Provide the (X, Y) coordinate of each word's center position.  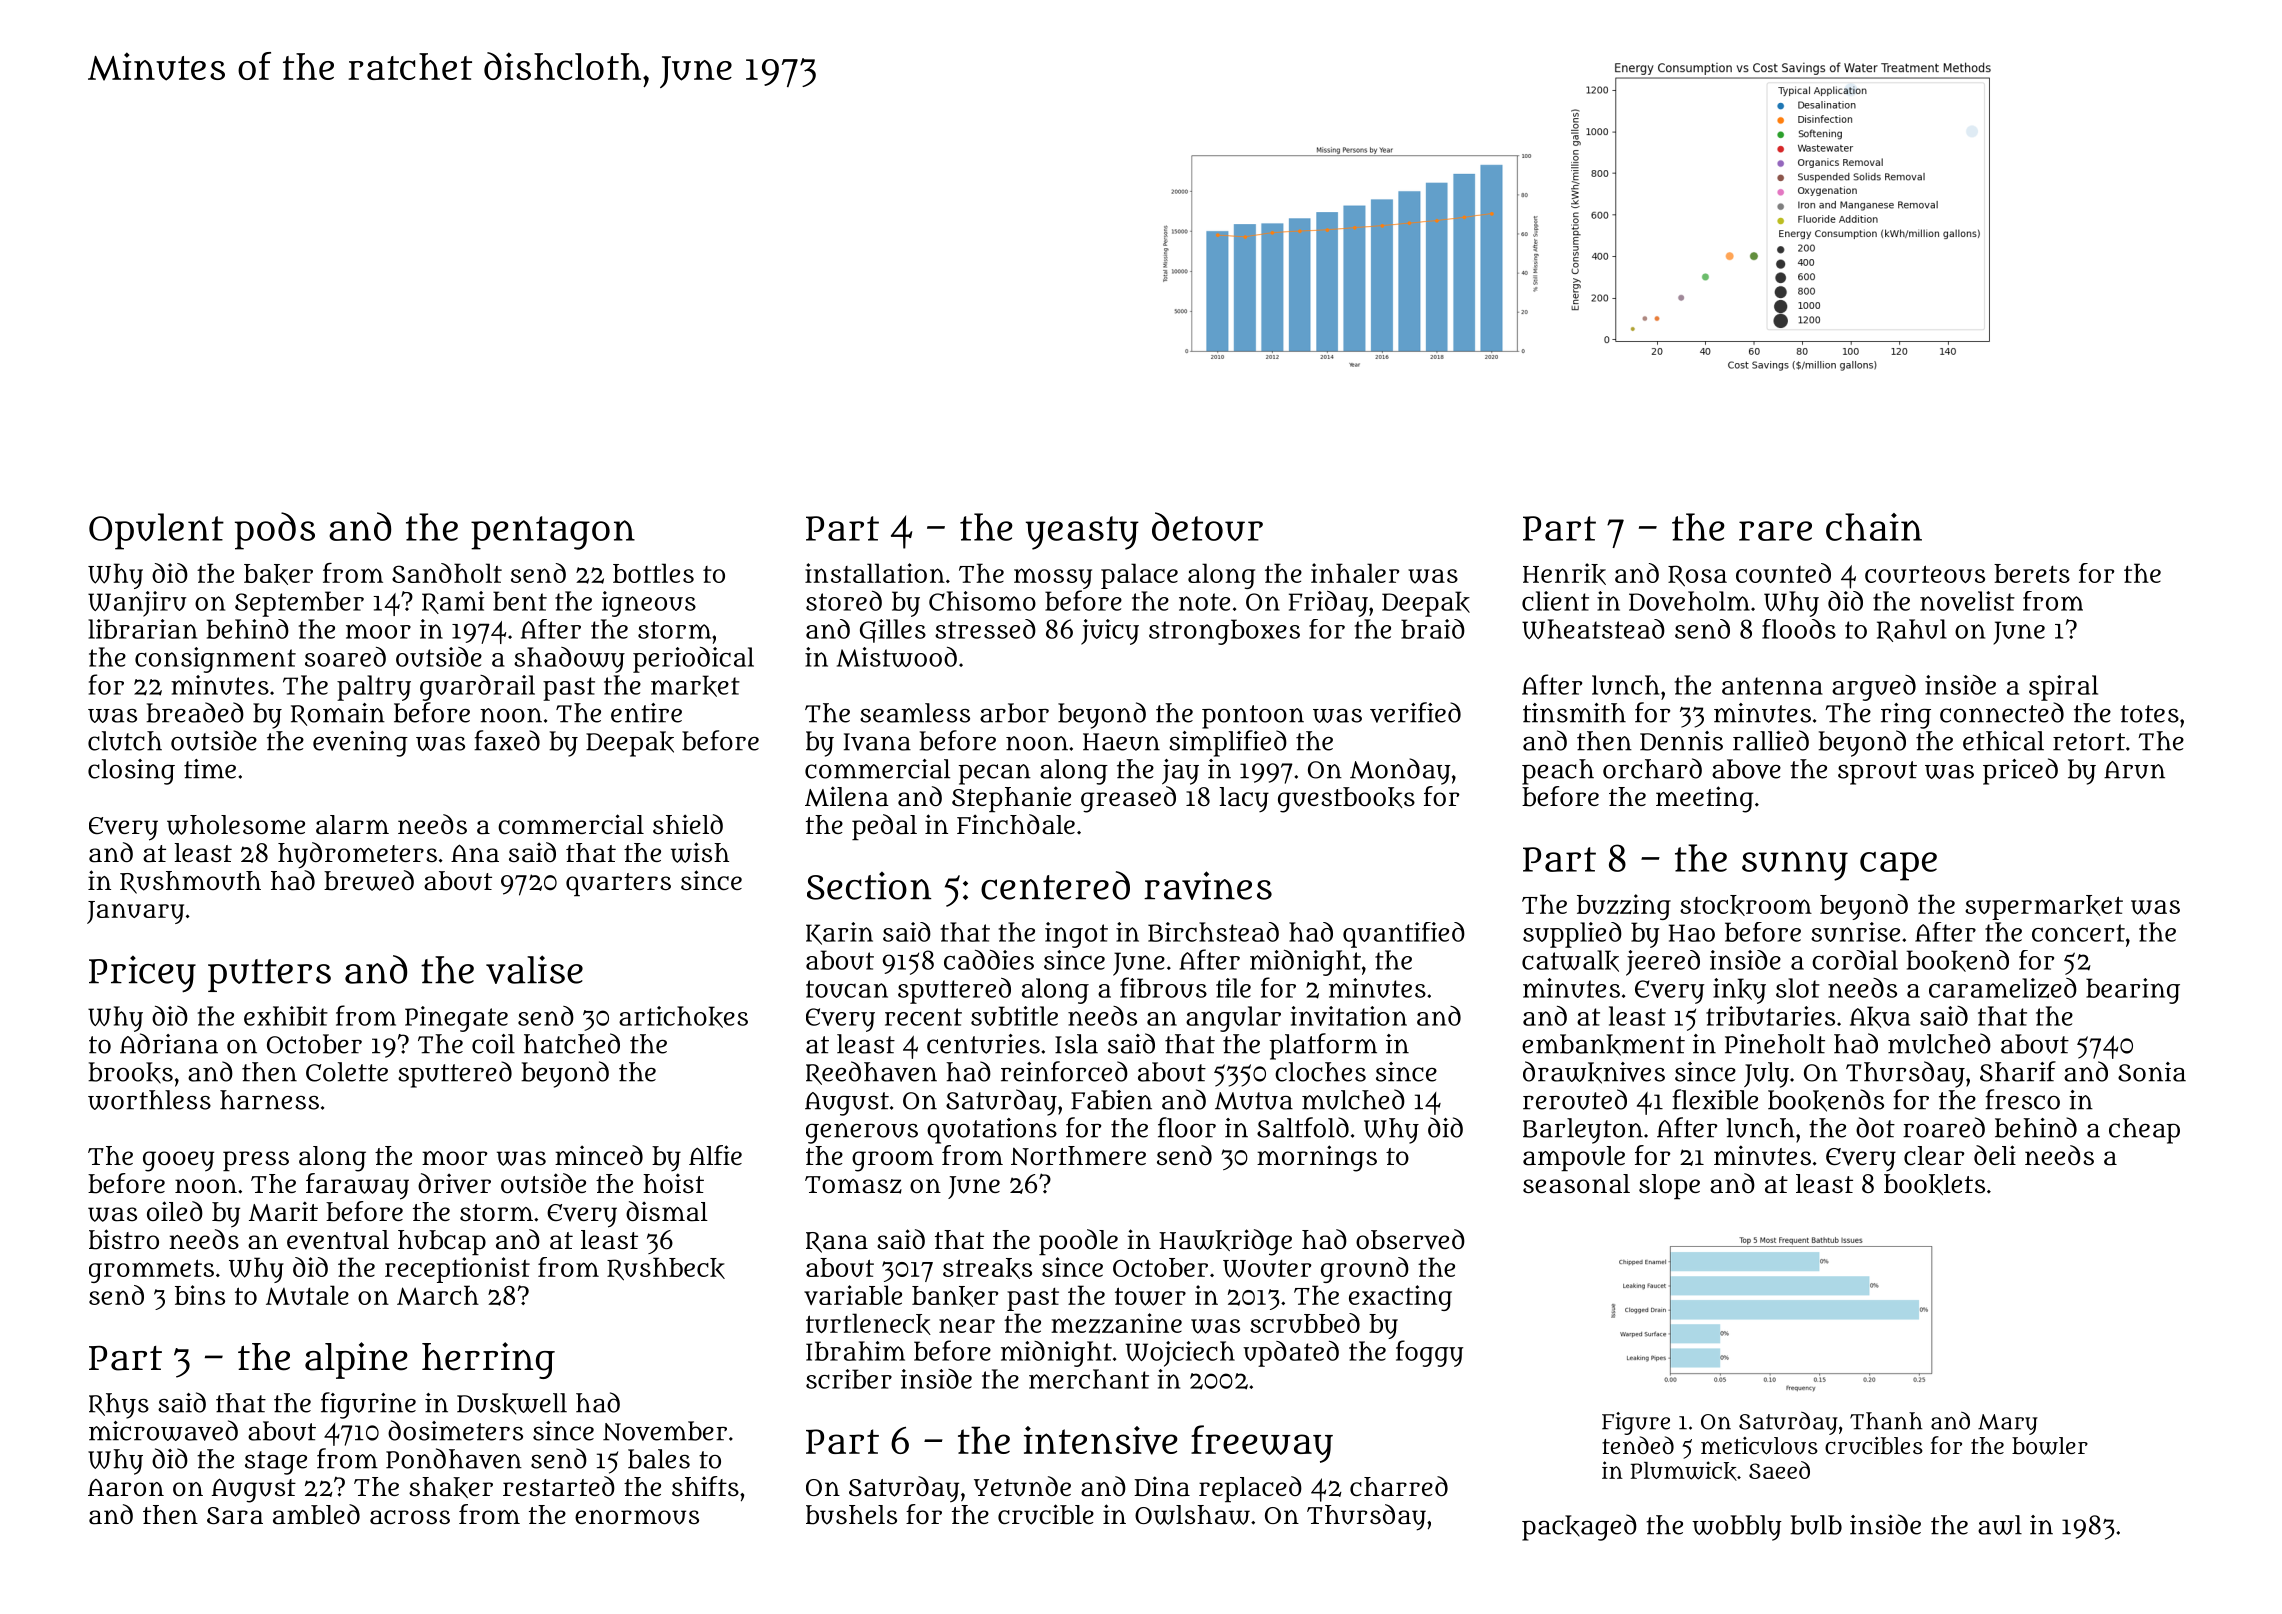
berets (2032, 573)
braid (1433, 629)
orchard (1652, 768)
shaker (451, 1487)
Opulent (156, 531)
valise (534, 969)
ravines (1208, 885)
